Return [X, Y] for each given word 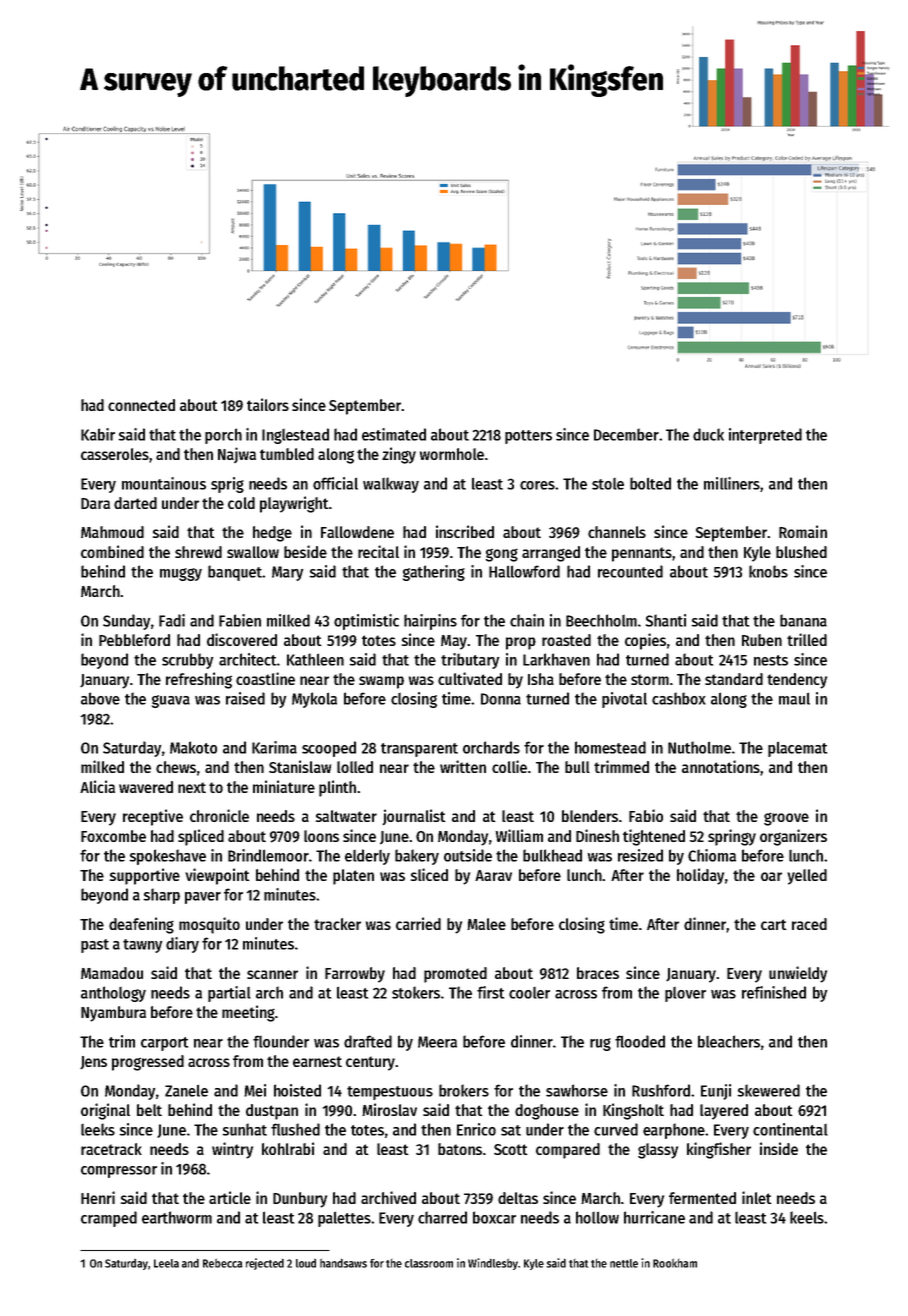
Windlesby [493, 1264]
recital [378, 551]
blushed [801, 552]
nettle [624, 1263]
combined [112, 551]
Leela [166, 1263]
